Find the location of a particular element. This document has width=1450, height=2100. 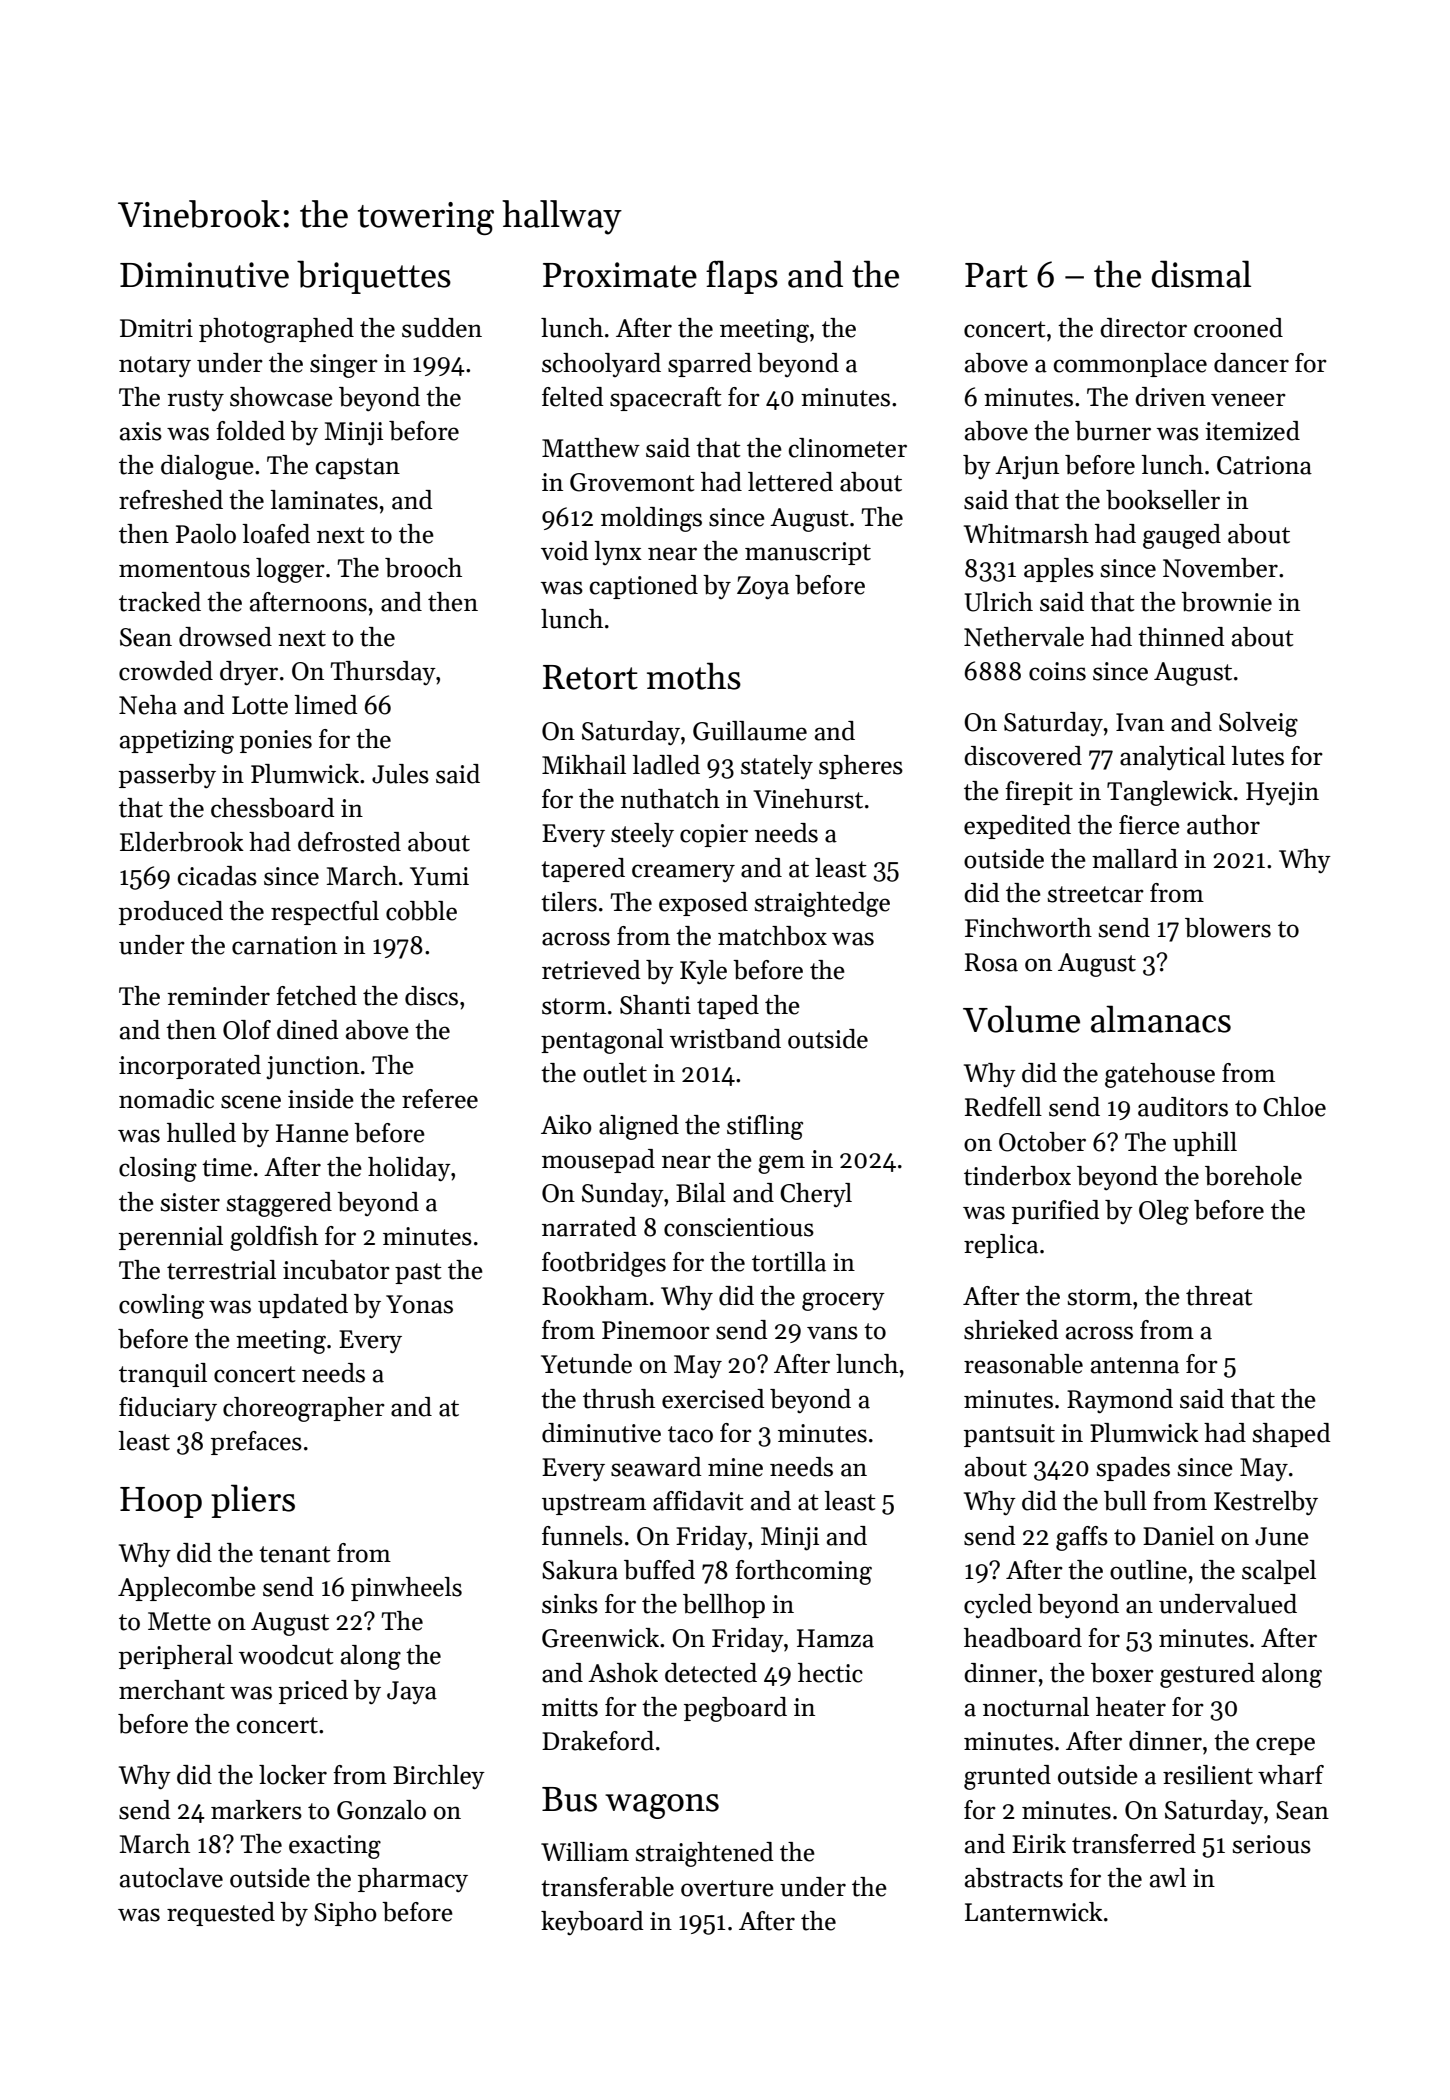

keyboard is located at coordinates (592, 1923).
